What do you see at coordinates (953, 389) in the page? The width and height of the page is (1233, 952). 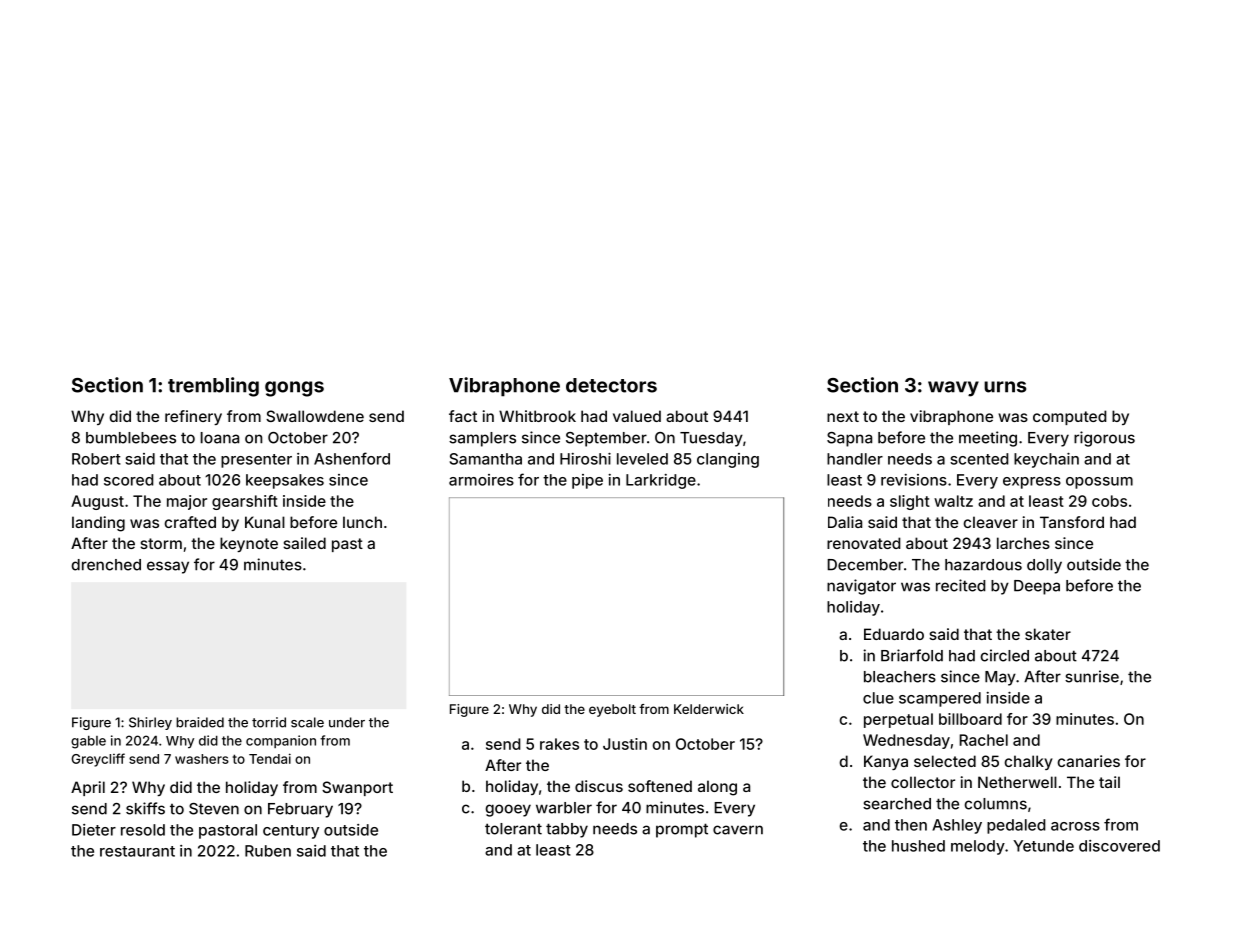 I see `wavy` at bounding box center [953, 389].
